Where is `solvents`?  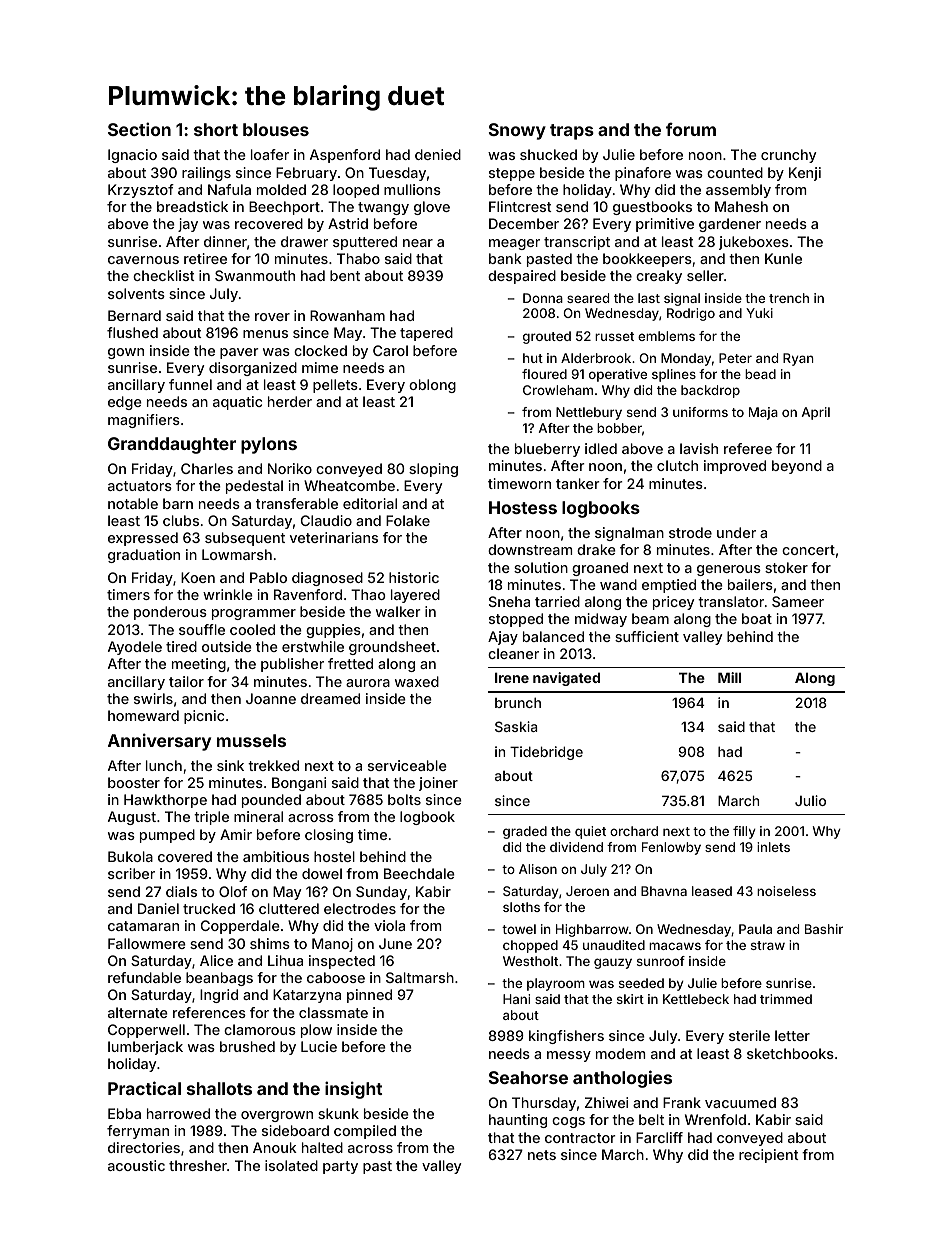 solvents is located at coordinates (136, 293).
